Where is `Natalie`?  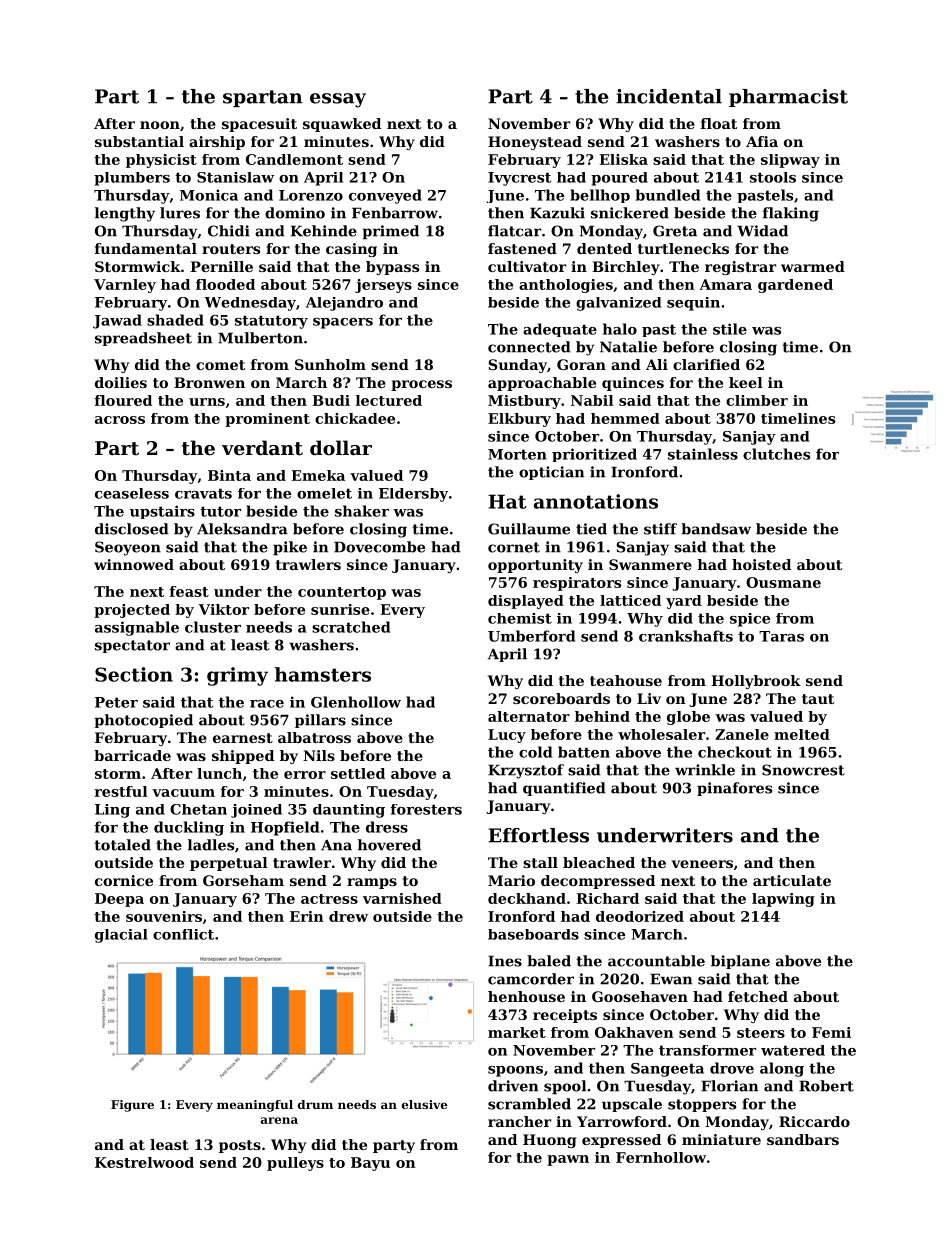 Natalie is located at coordinates (628, 347).
